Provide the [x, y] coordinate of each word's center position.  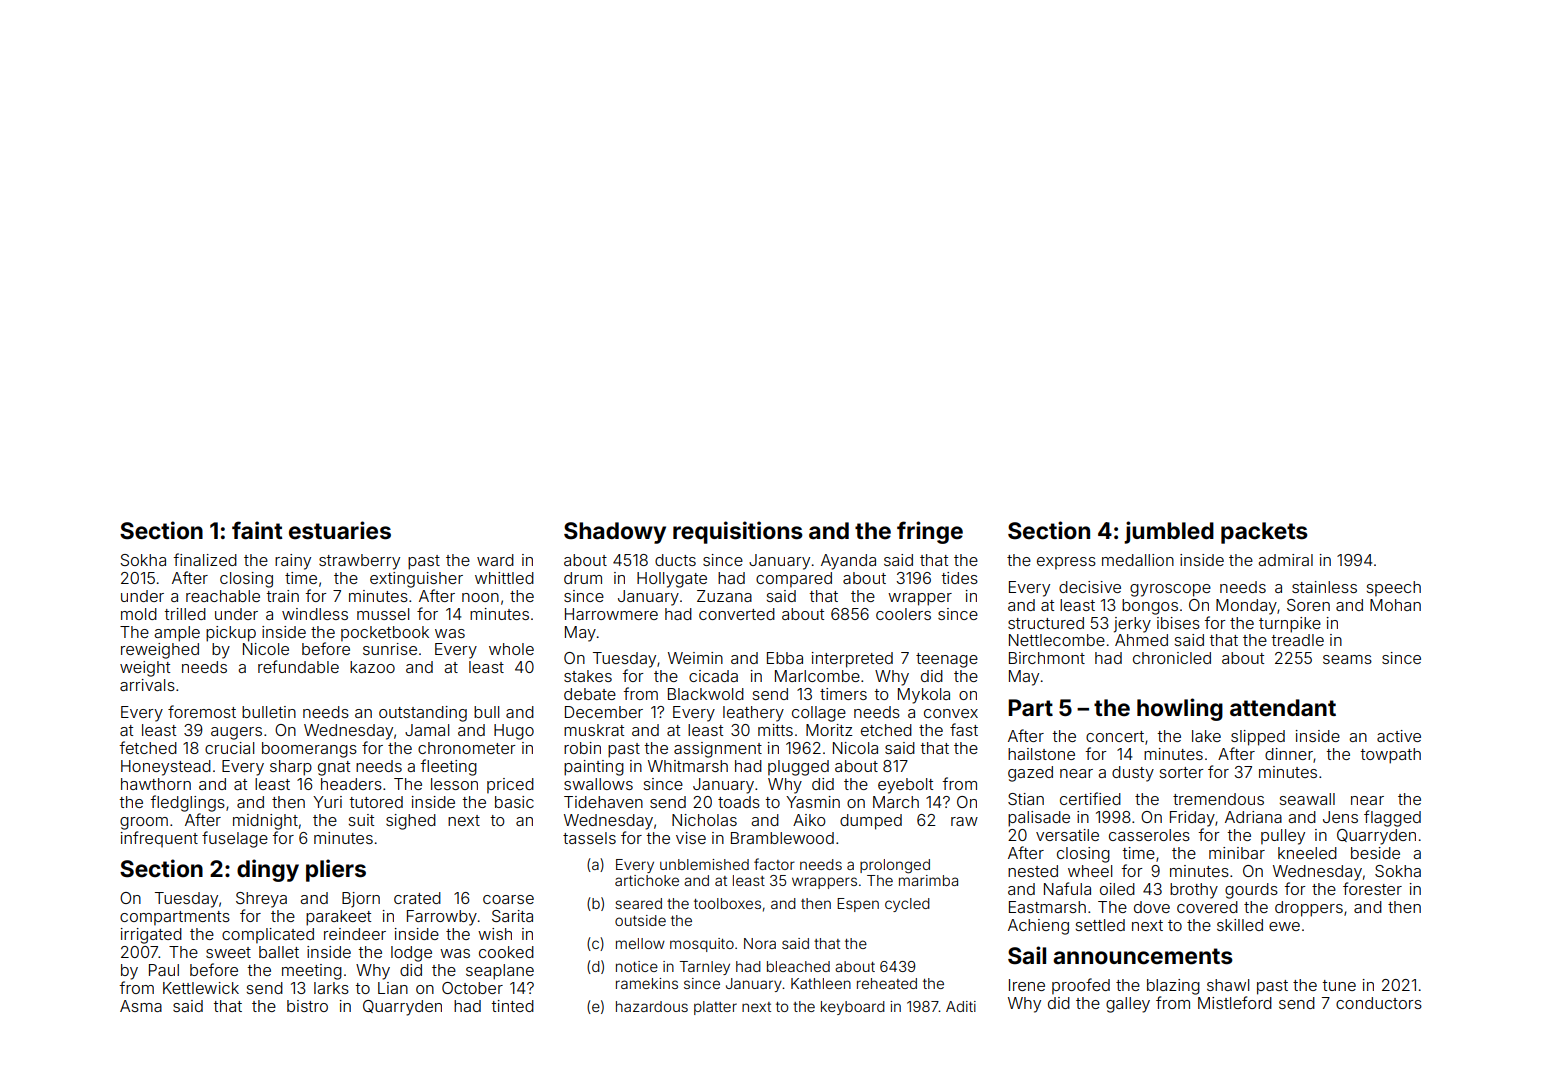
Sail [1027, 955]
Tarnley [704, 968]
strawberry [359, 562]
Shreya [261, 900]
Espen [858, 905]
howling [1180, 709]
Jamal [427, 730]
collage [819, 714]
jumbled [1169, 532]
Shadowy [615, 533]
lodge [411, 954]
